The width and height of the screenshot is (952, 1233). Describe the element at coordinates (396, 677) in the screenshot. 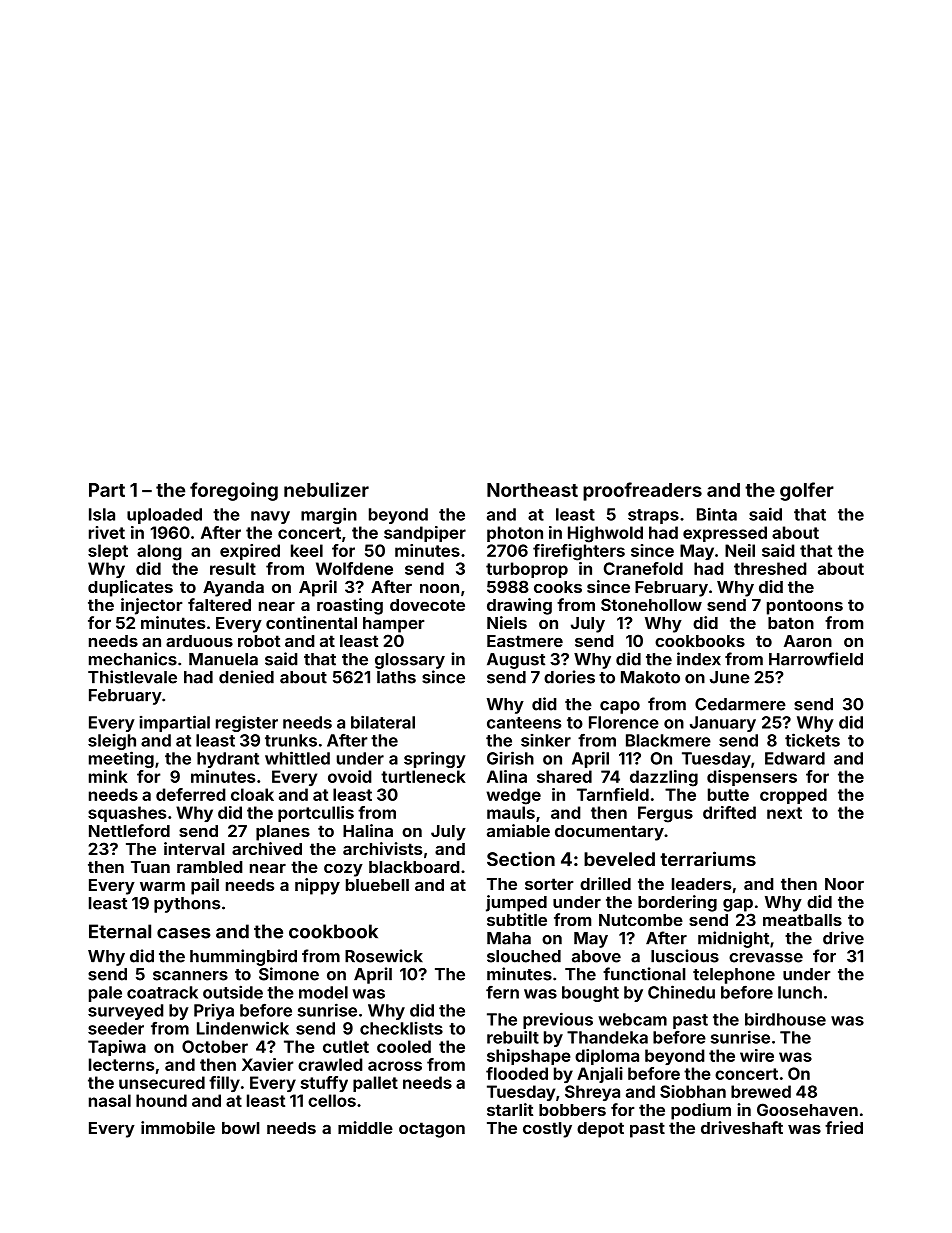

I see `laths` at that location.
